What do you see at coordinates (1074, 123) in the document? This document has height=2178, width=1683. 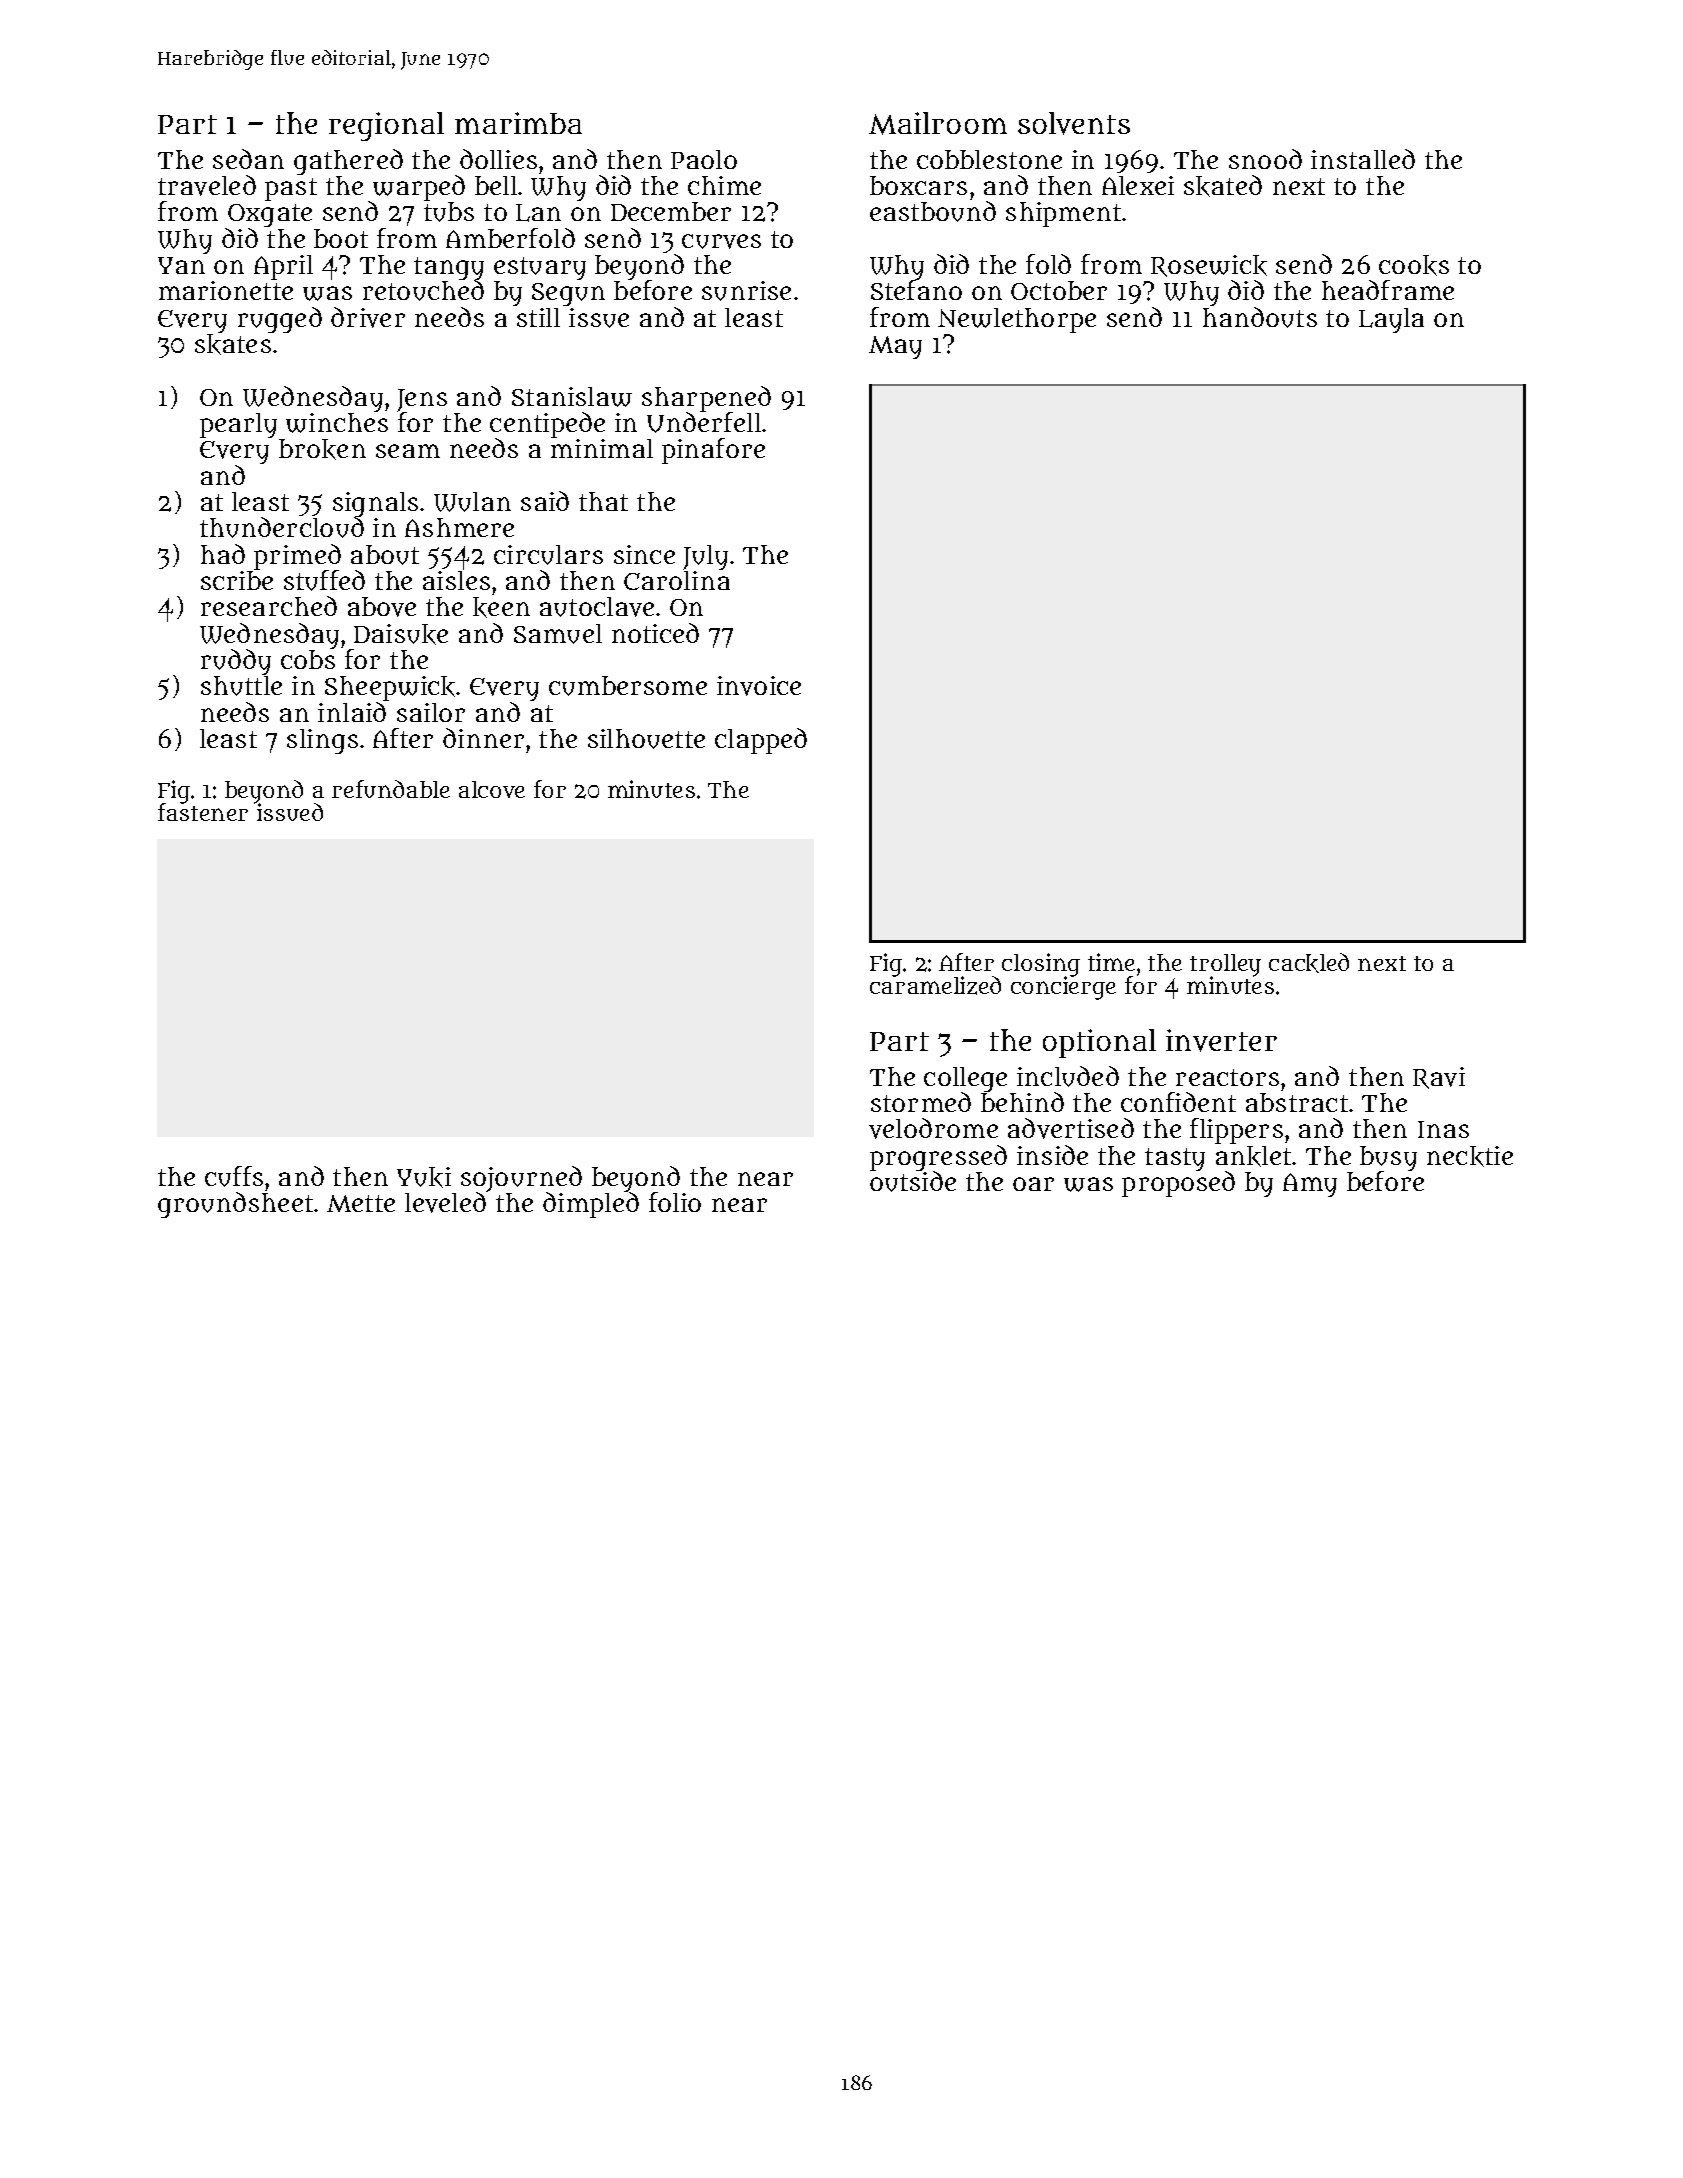 I see `solvents` at bounding box center [1074, 123].
